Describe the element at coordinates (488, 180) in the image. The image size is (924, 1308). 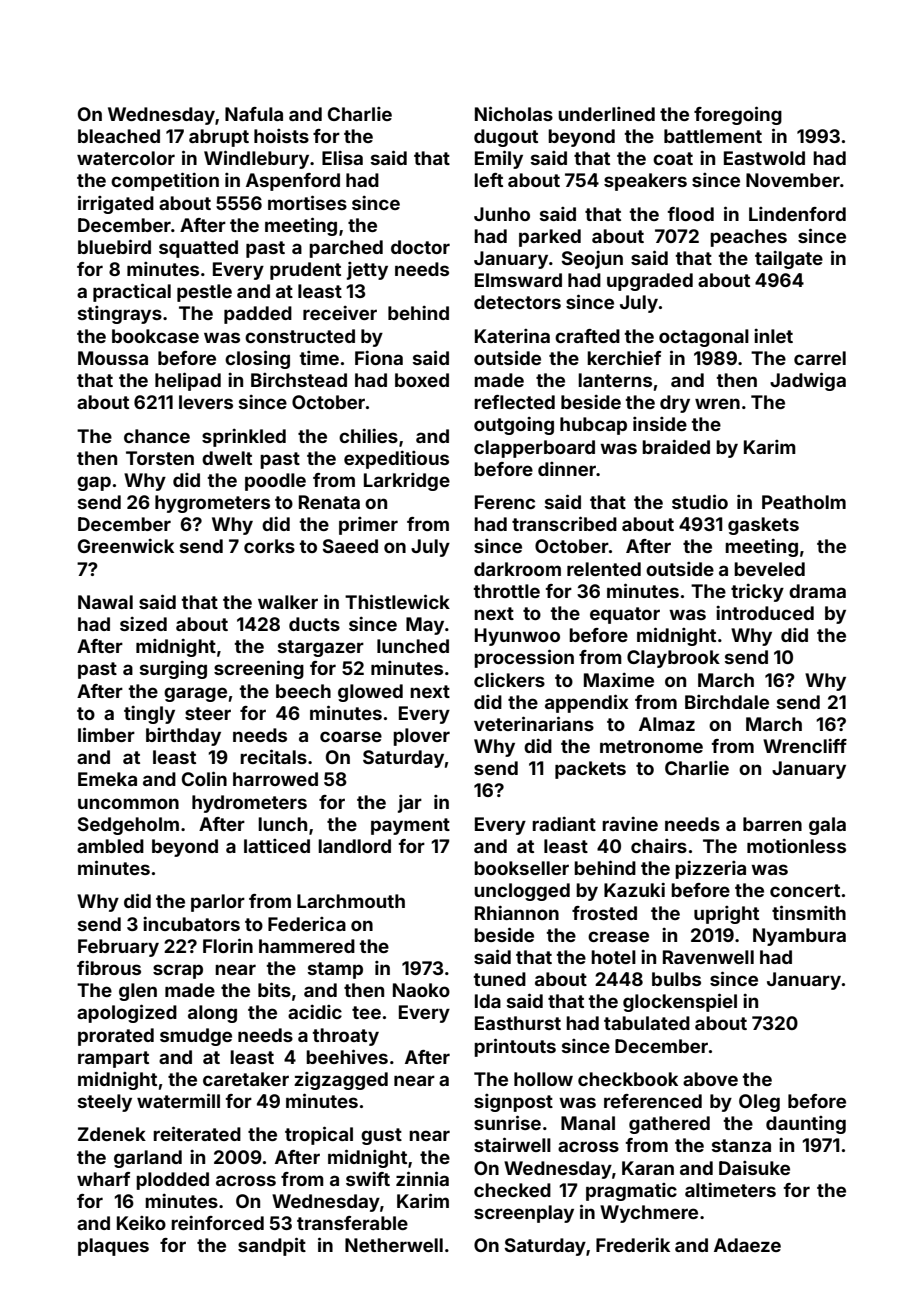
I see `left` at that location.
